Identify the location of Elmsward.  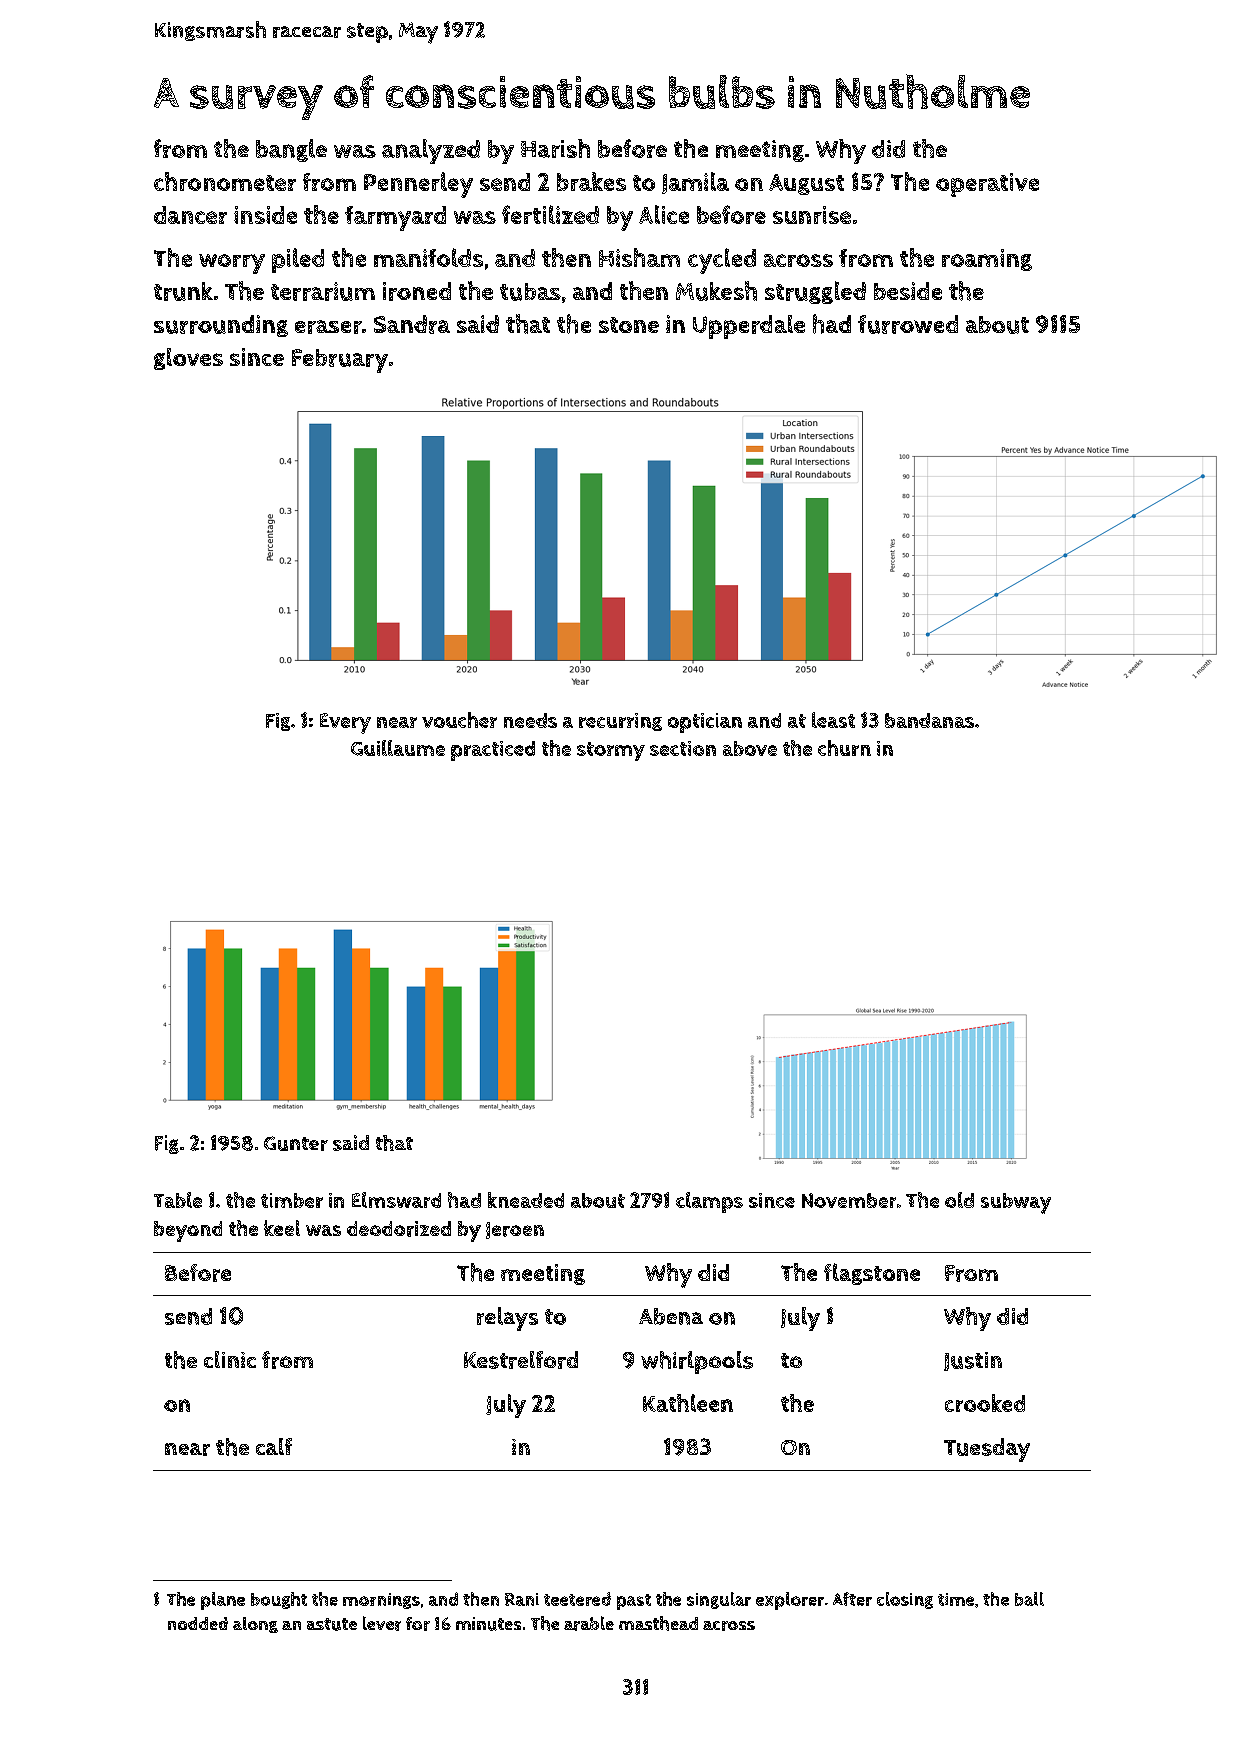
(396, 1200).
